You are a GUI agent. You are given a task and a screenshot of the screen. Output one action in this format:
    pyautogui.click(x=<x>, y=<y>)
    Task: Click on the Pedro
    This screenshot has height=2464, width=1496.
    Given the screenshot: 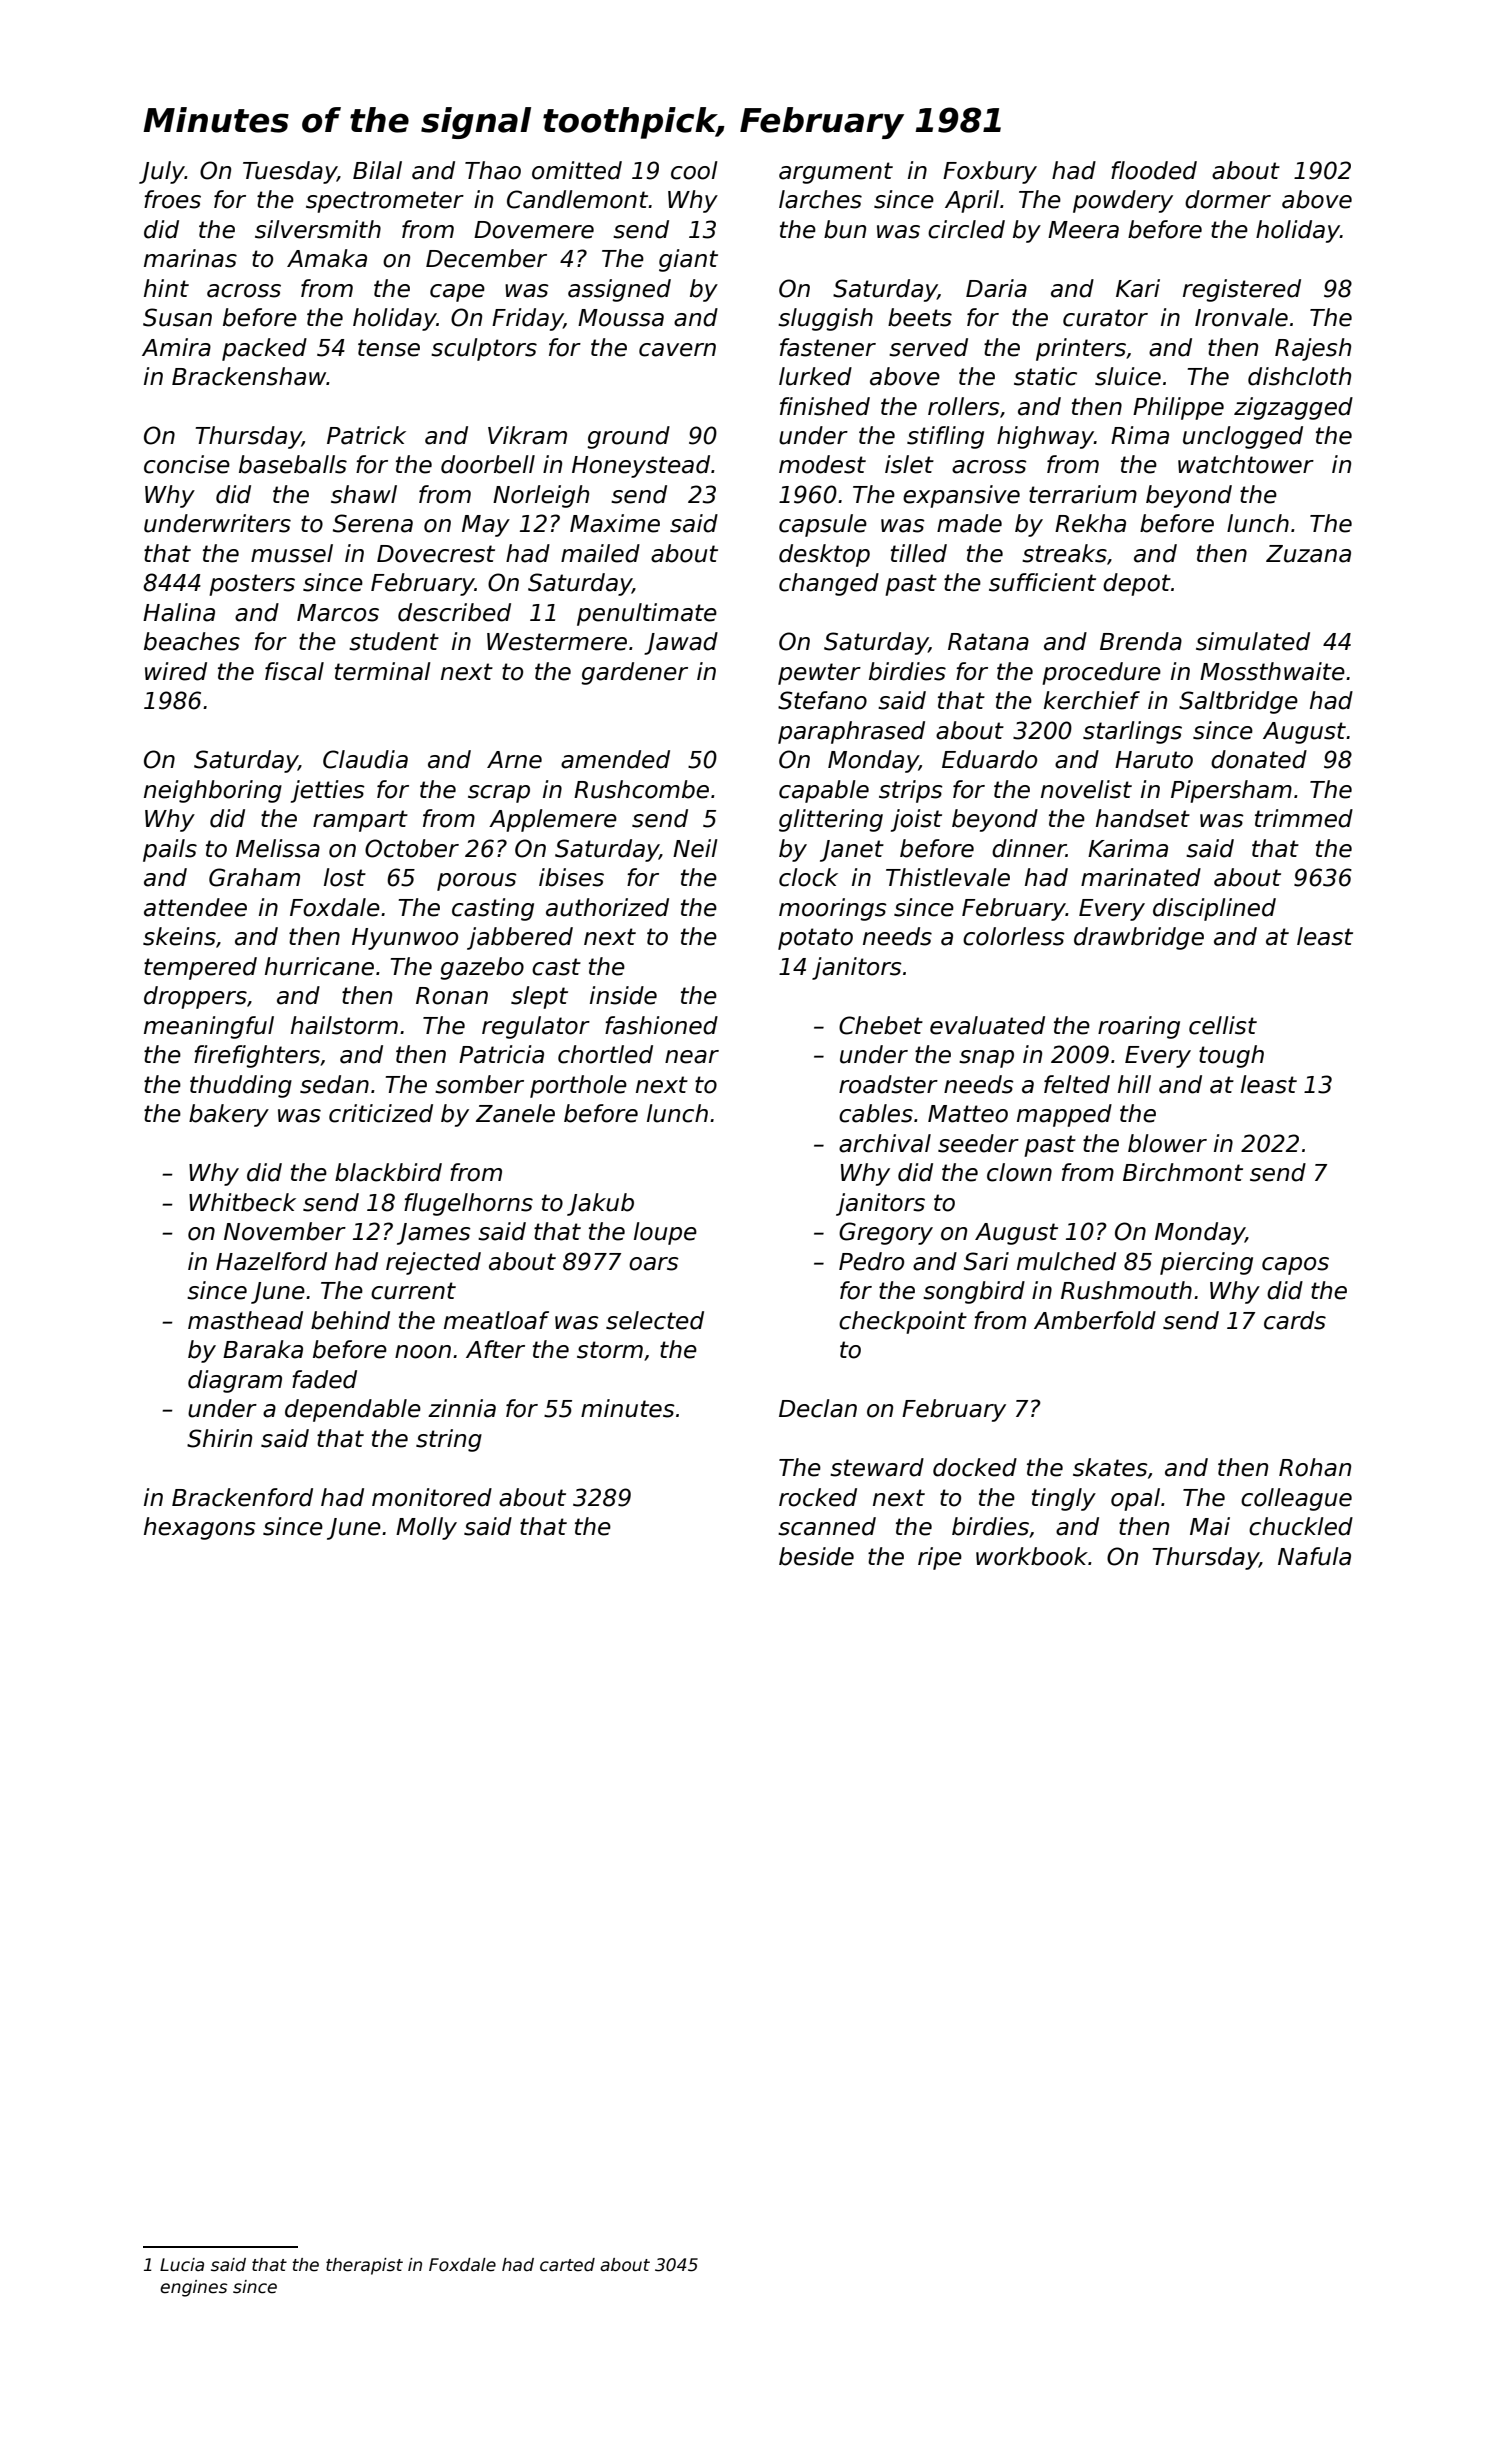 What is the action you would take?
    pyautogui.click(x=871, y=1261)
